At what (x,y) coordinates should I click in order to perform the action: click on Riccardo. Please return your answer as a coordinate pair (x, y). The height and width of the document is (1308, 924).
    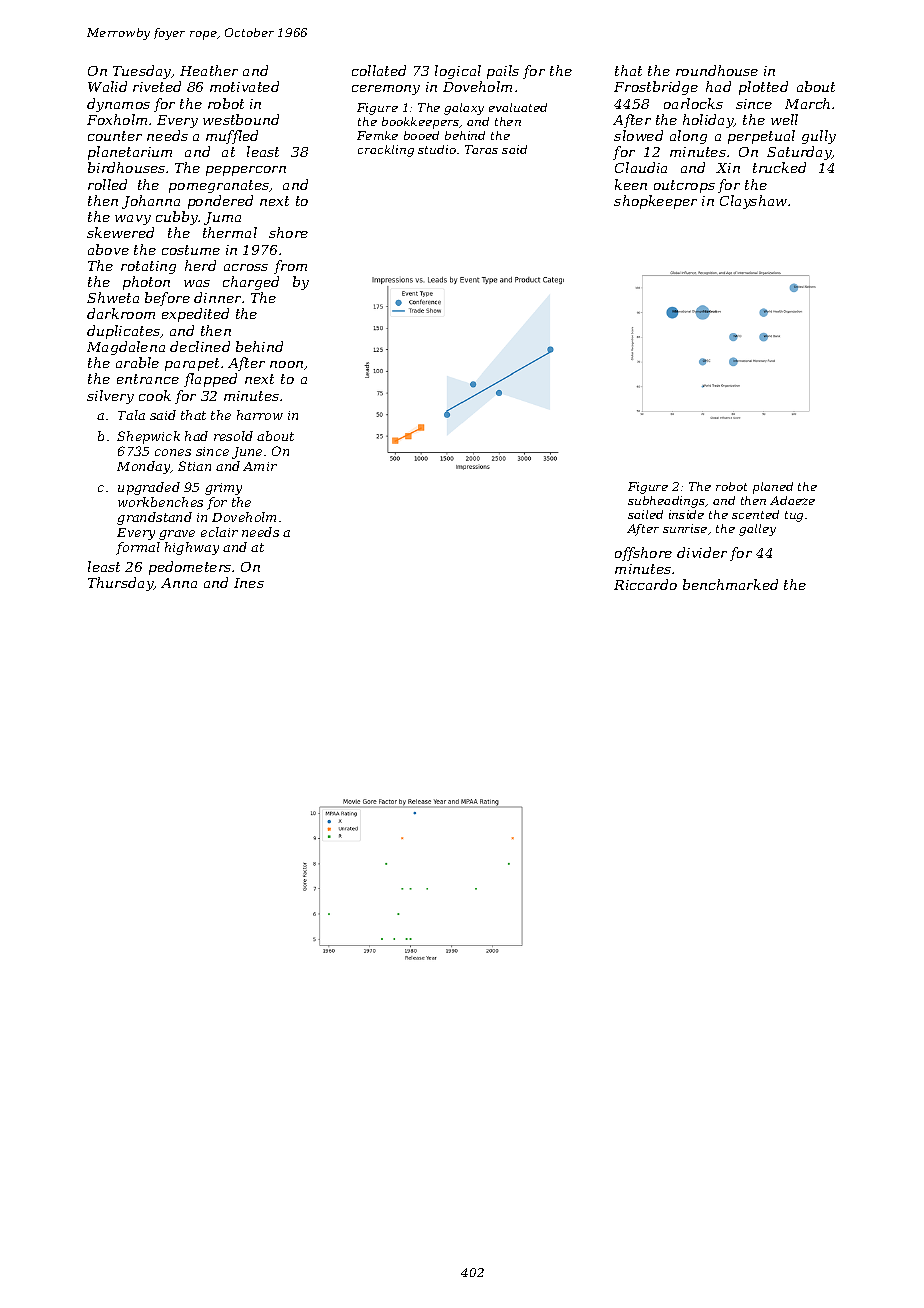
    Looking at the image, I should click on (645, 584).
